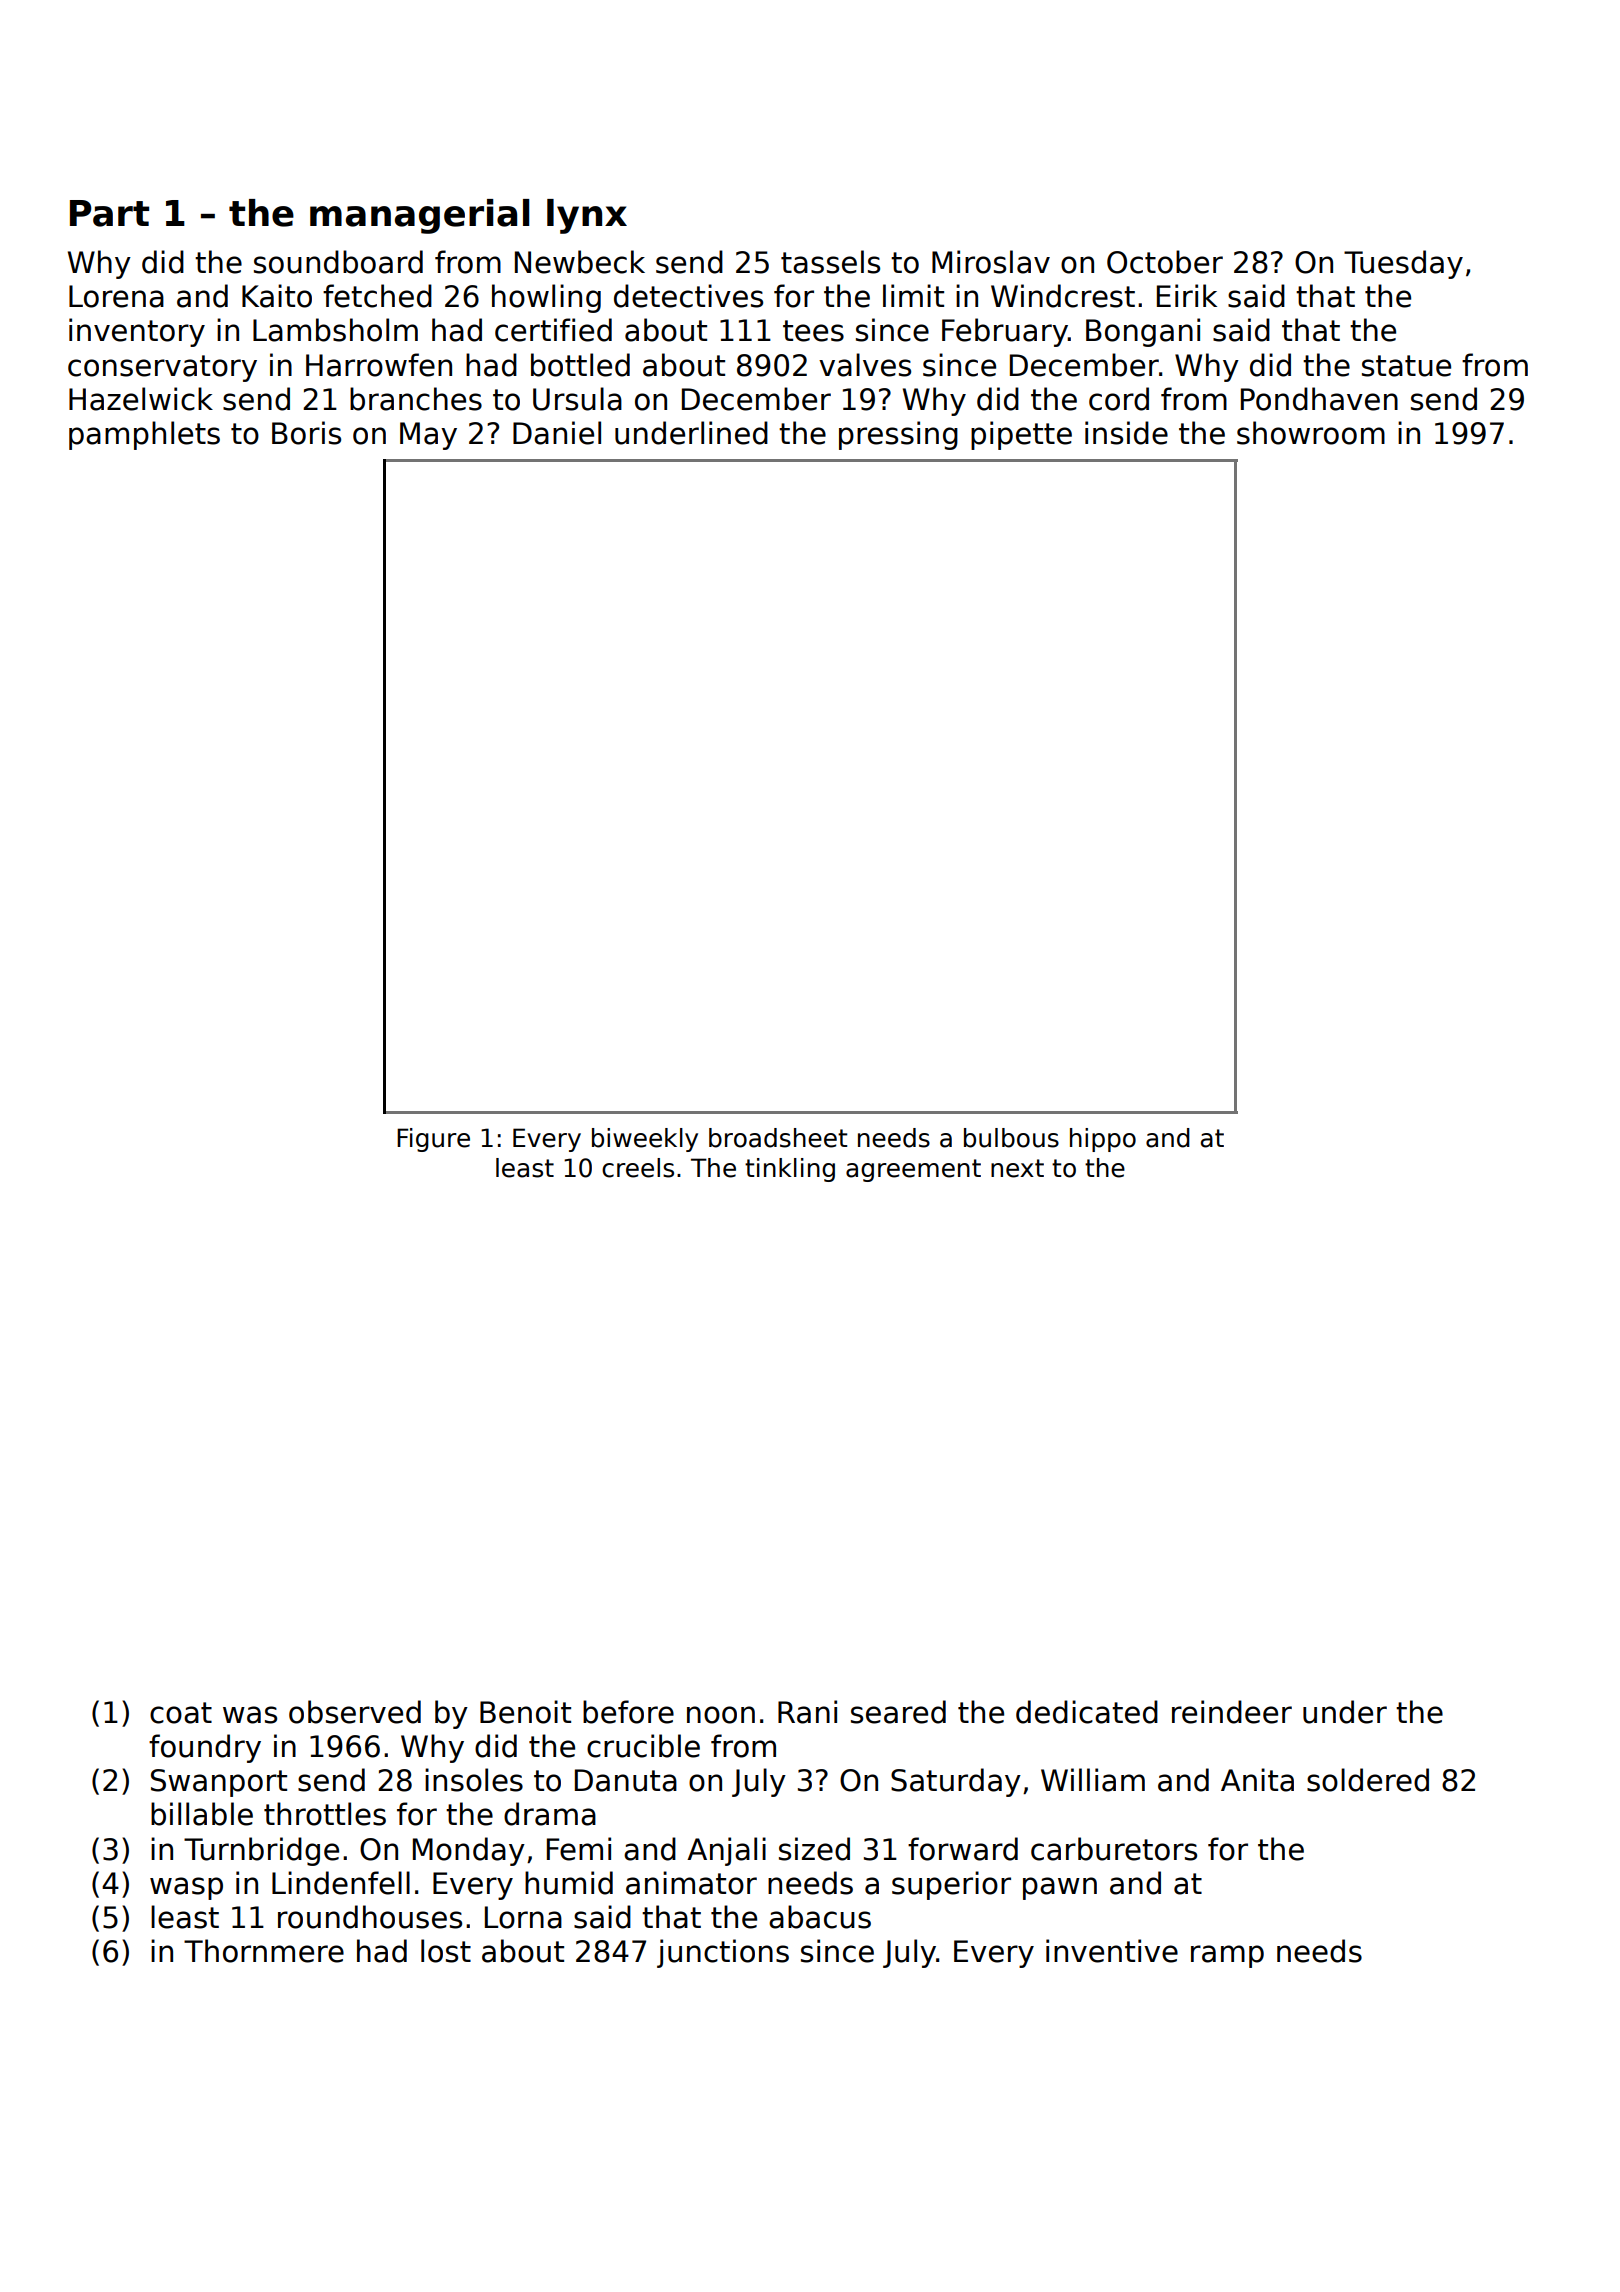 The width and height of the screenshot is (1620, 2292). I want to click on agreement, so click(913, 1170).
